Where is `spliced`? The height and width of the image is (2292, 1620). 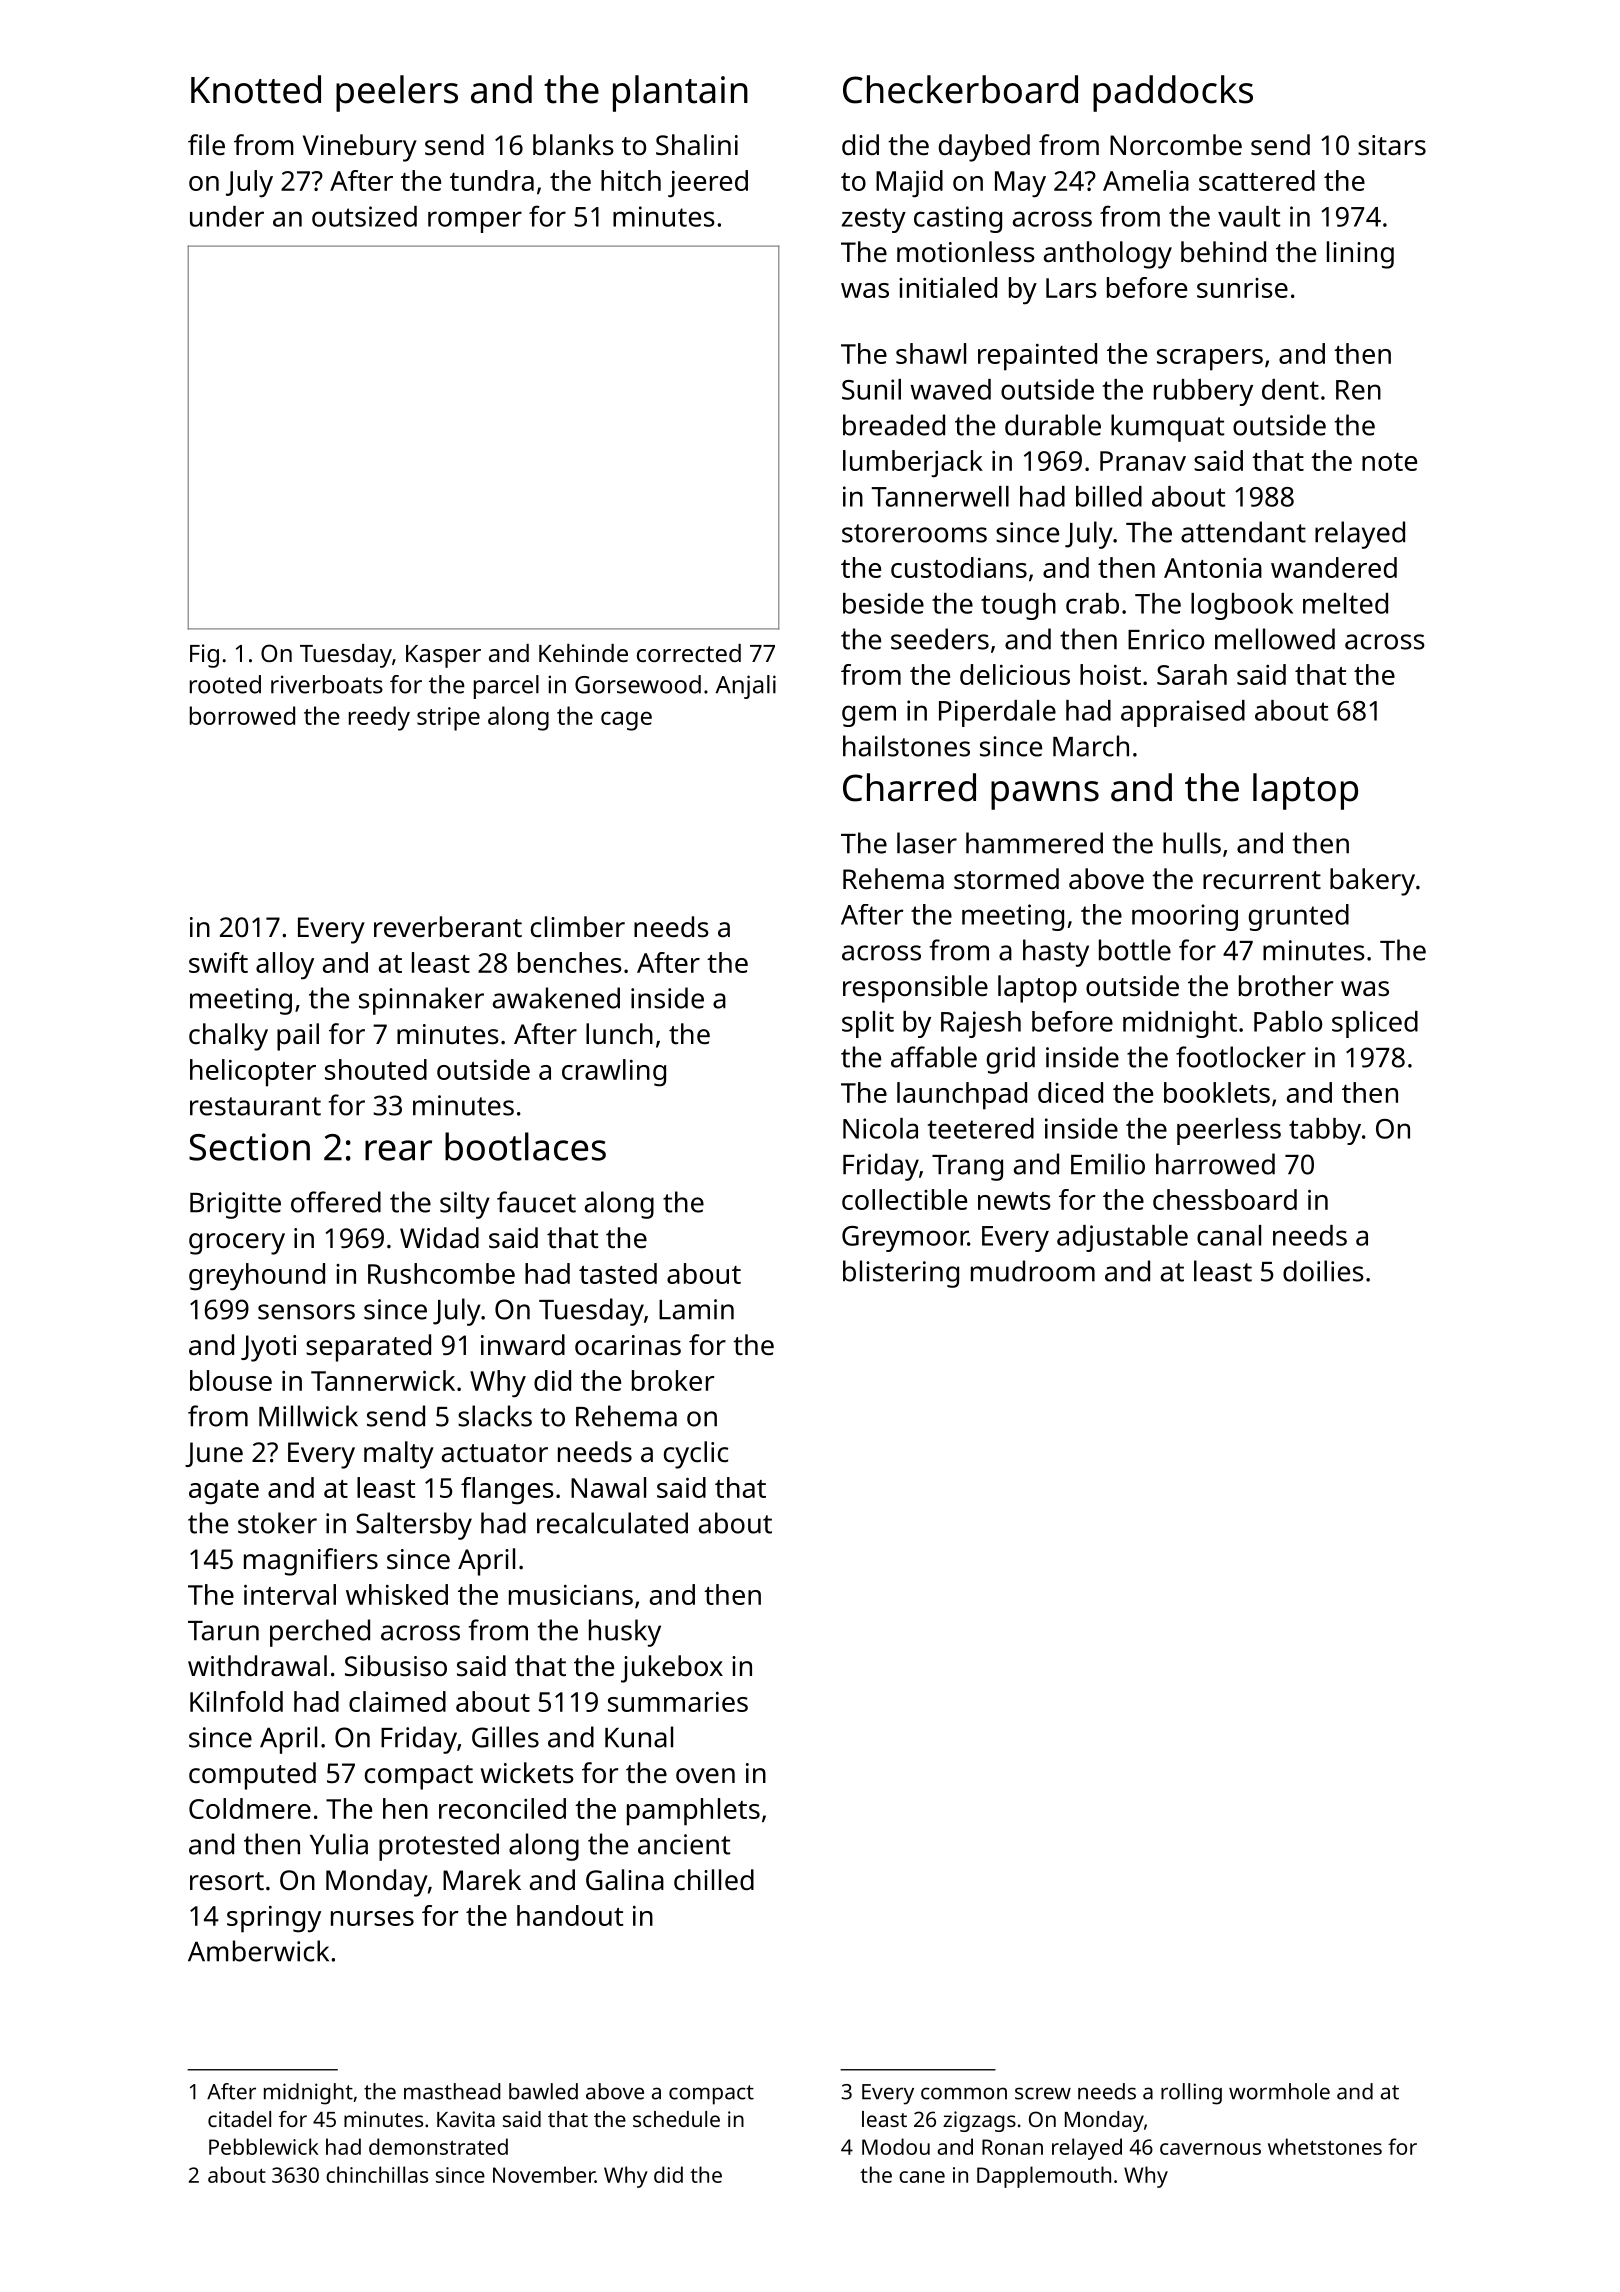 spliced is located at coordinates (1375, 1024).
